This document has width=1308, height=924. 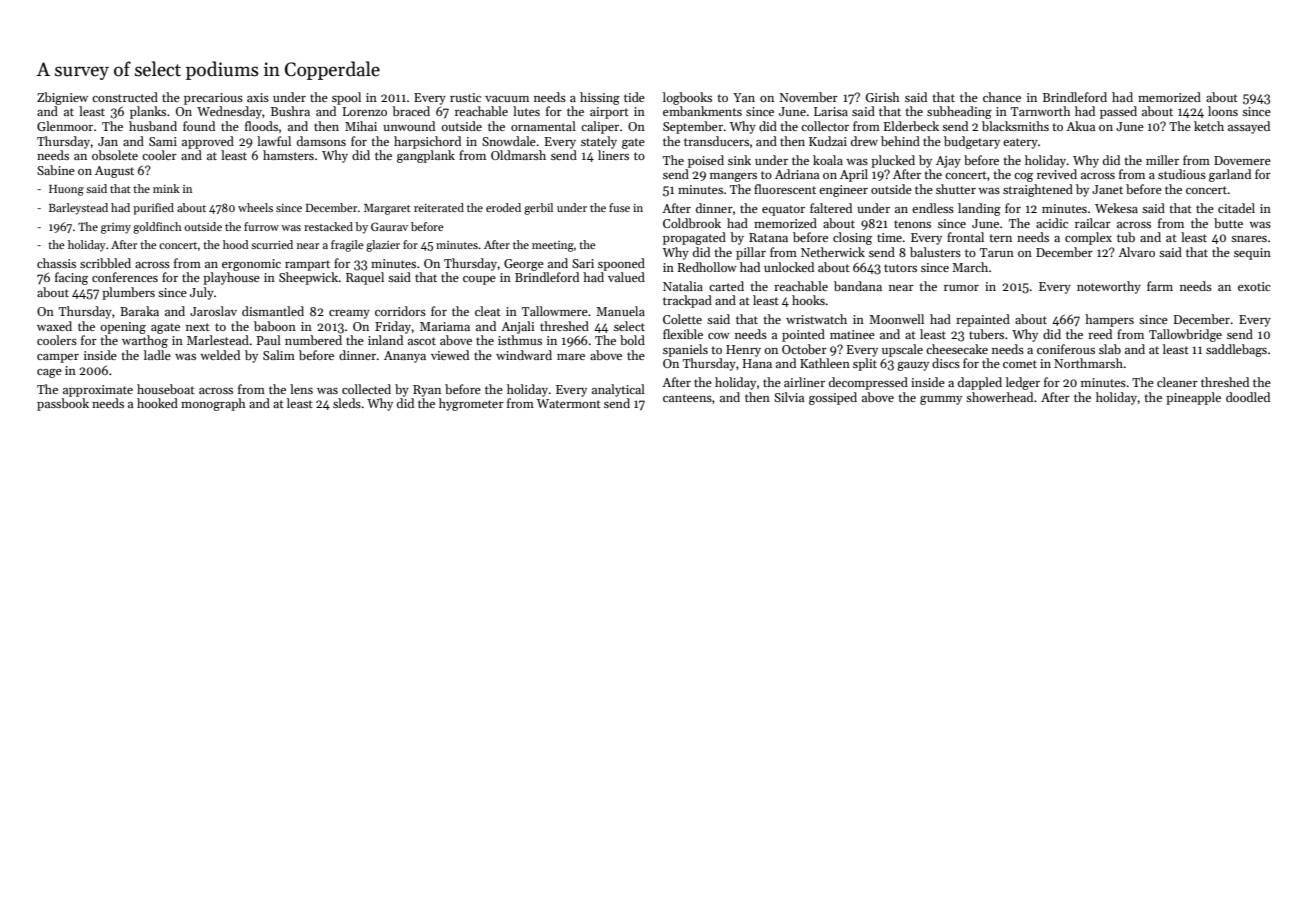 What do you see at coordinates (261, 126) in the document?
I see `floods` at bounding box center [261, 126].
